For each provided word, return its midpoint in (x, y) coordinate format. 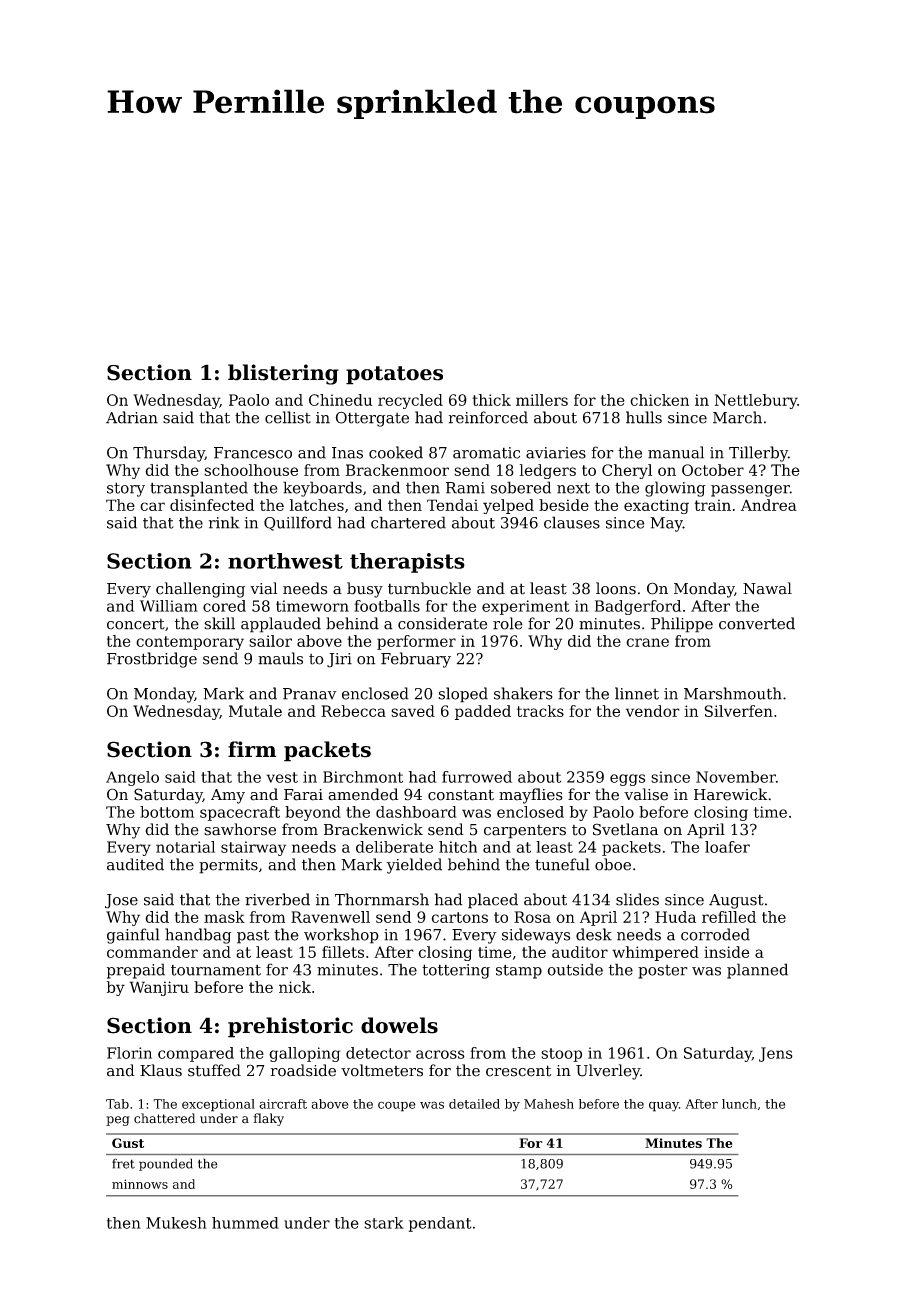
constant (461, 795)
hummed (245, 1223)
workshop (341, 936)
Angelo (132, 778)
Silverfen (738, 711)
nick (295, 987)
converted (757, 623)
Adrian (132, 417)
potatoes (394, 375)
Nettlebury (756, 401)
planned (757, 971)
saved (413, 711)
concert (136, 624)
